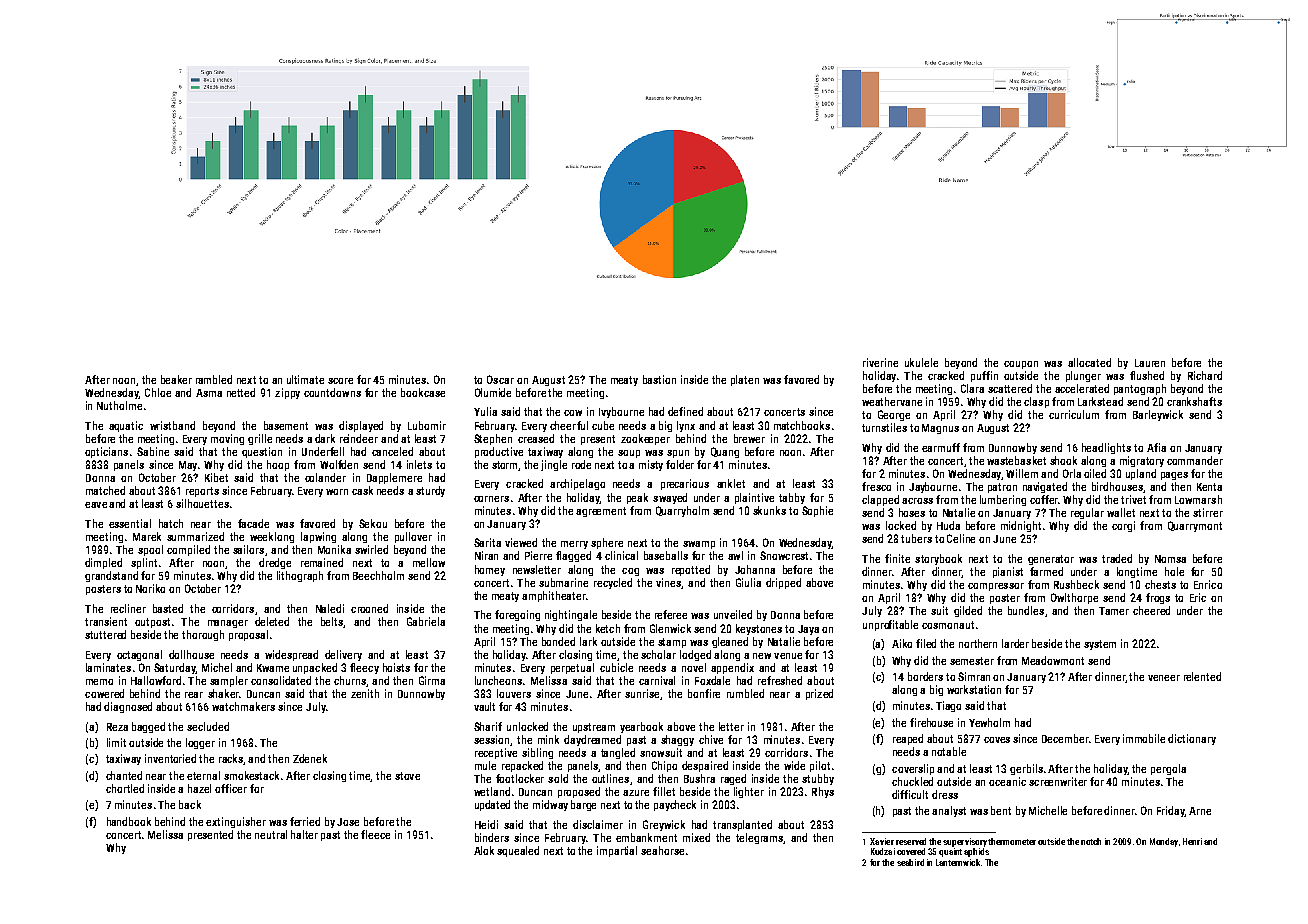  Describe the element at coordinates (392, 451) in the document. I see `canceled` at that location.
